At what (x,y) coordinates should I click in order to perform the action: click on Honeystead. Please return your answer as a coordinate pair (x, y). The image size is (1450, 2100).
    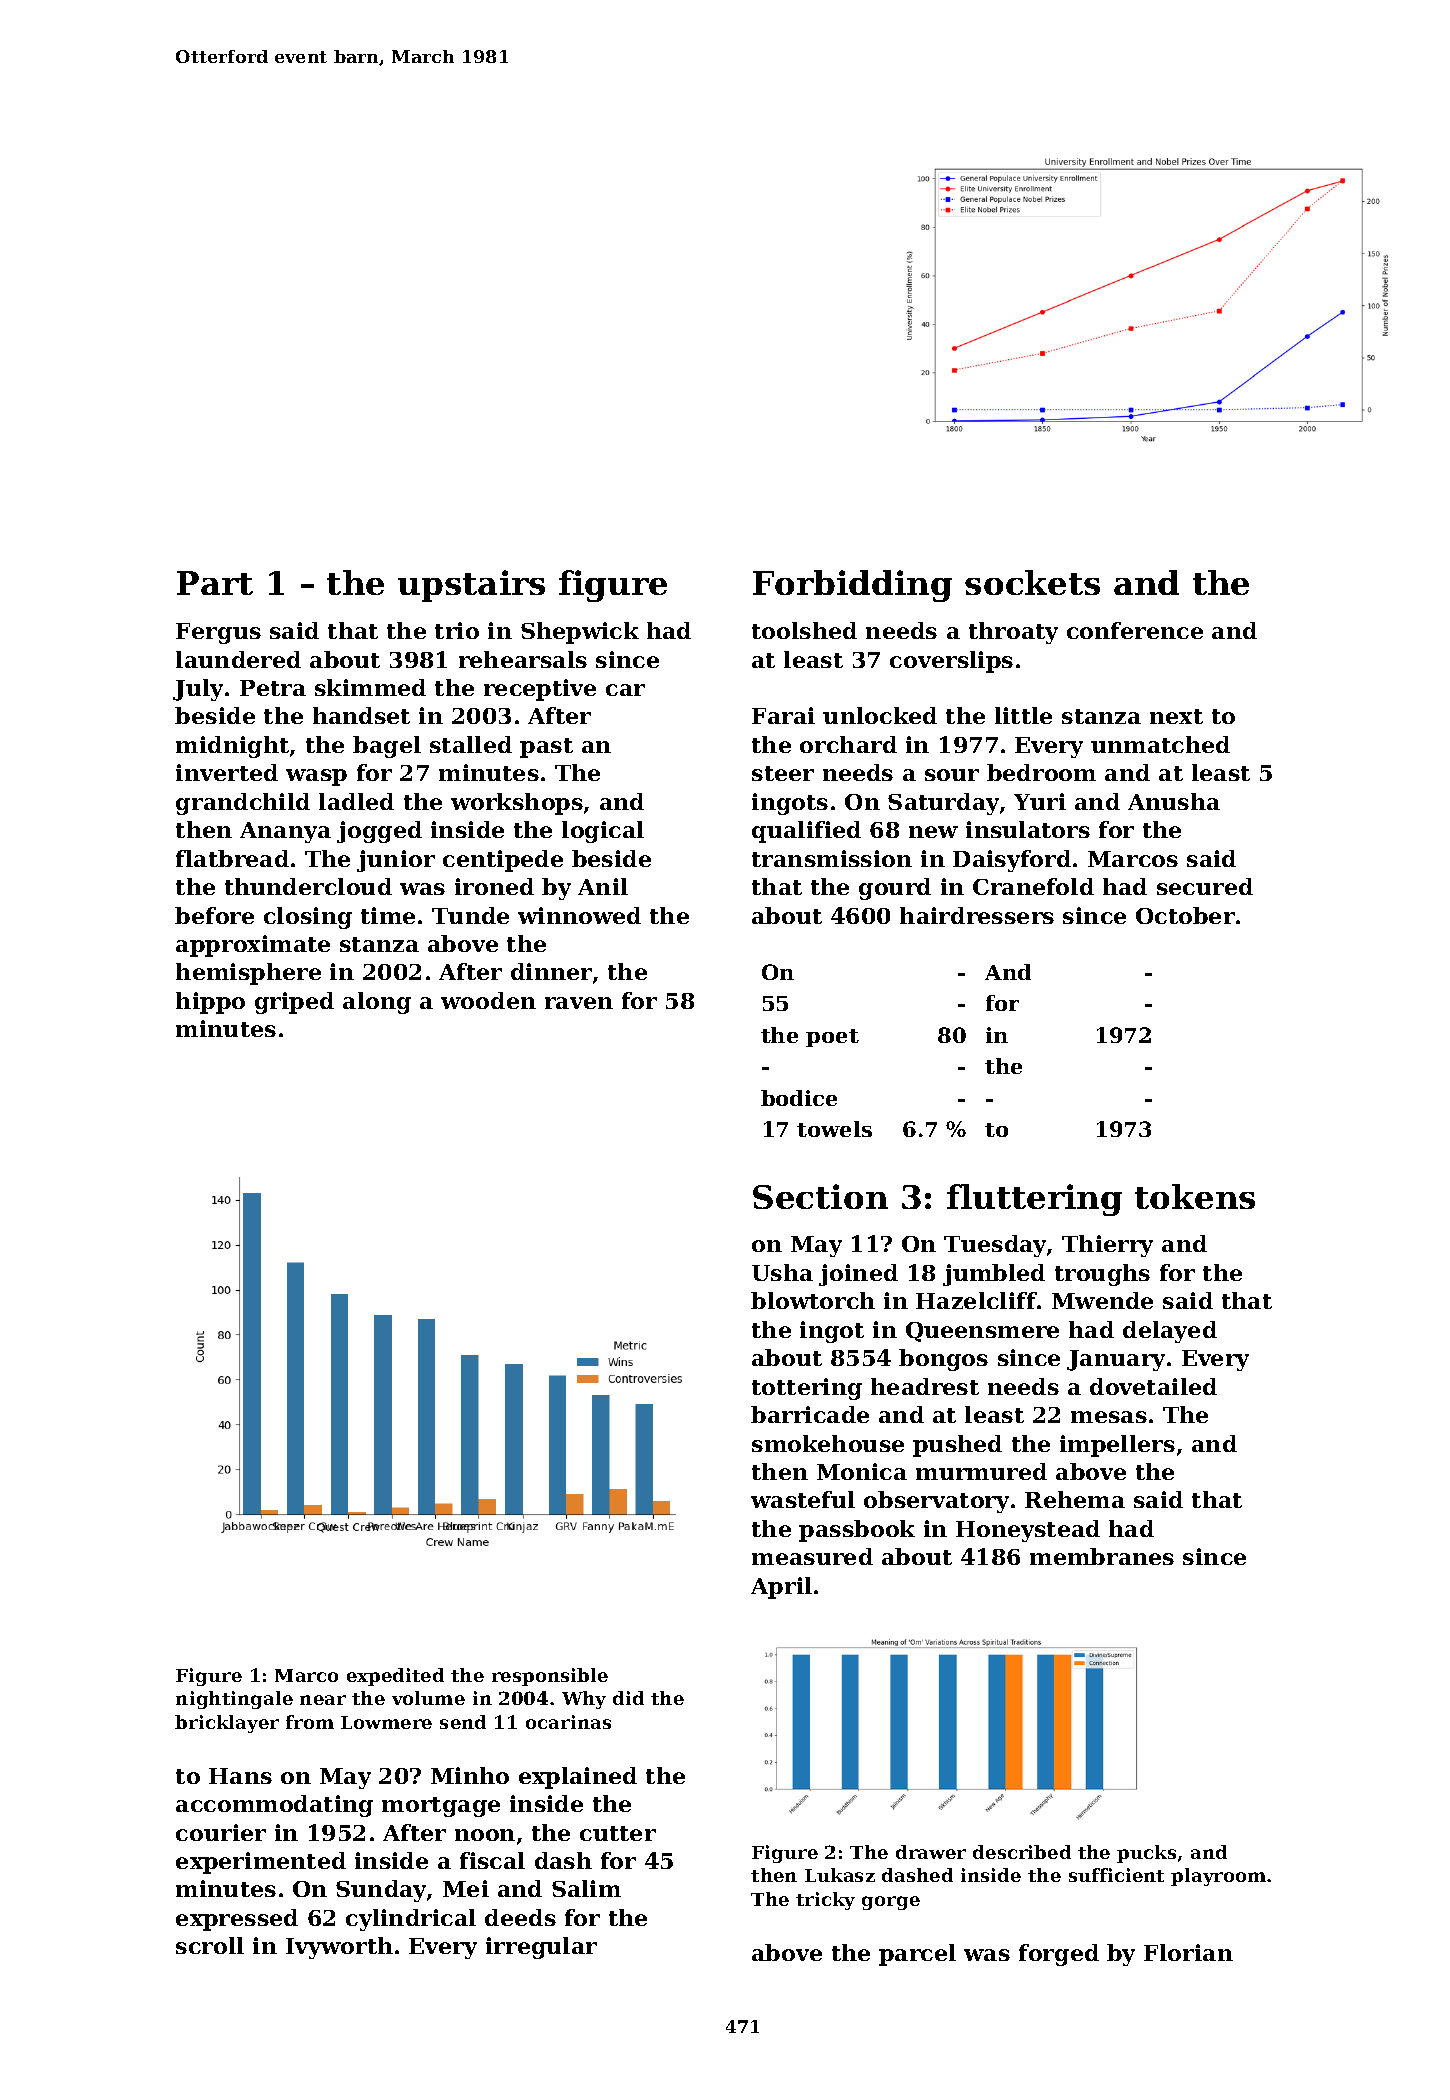
    Looking at the image, I should click on (1028, 1531).
